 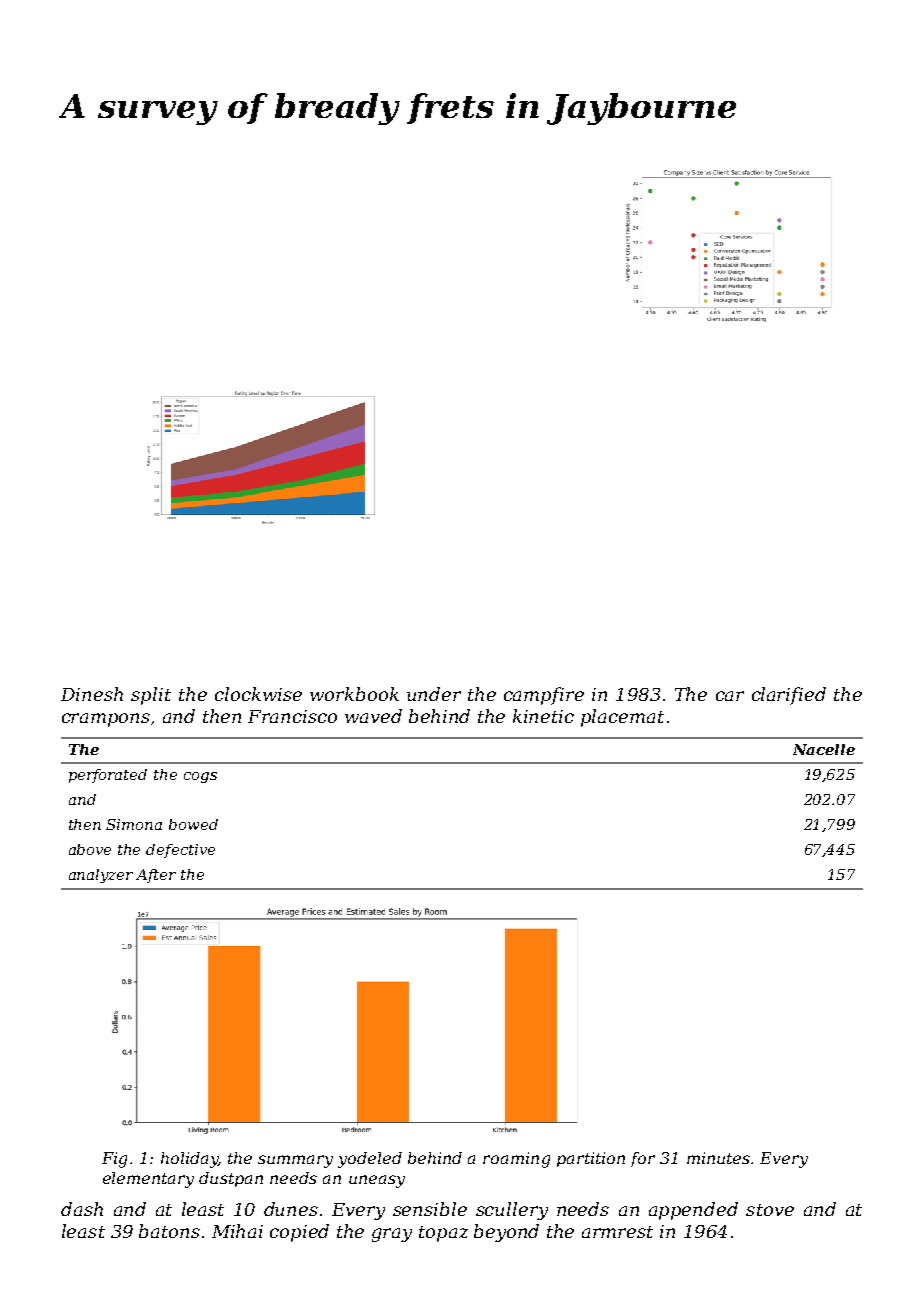 What do you see at coordinates (82, 1209) in the page?
I see `dash` at bounding box center [82, 1209].
